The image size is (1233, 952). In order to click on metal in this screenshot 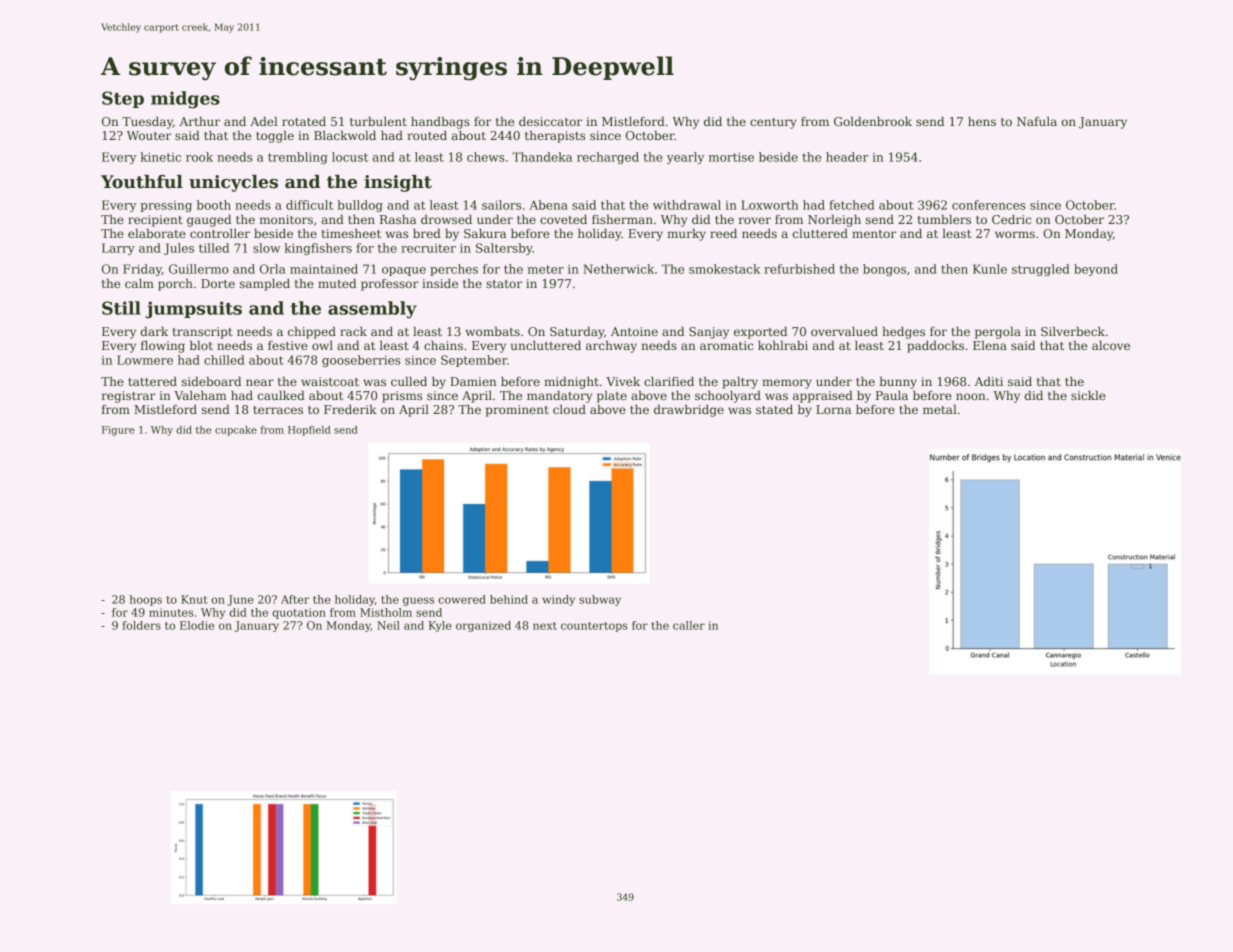, I will do `click(940, 409)`.
